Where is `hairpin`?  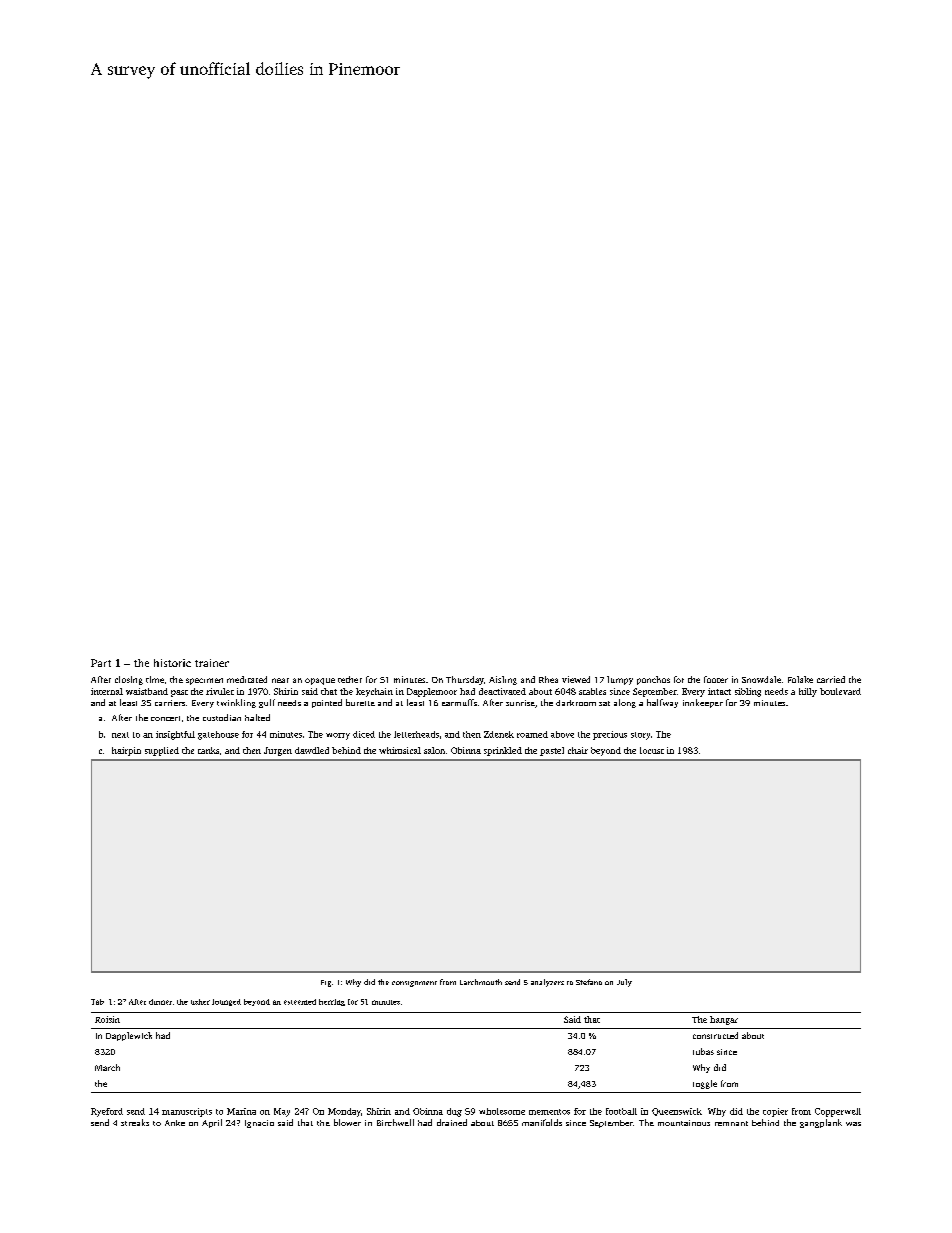 hairpin is located at coordinates (126, 751).
